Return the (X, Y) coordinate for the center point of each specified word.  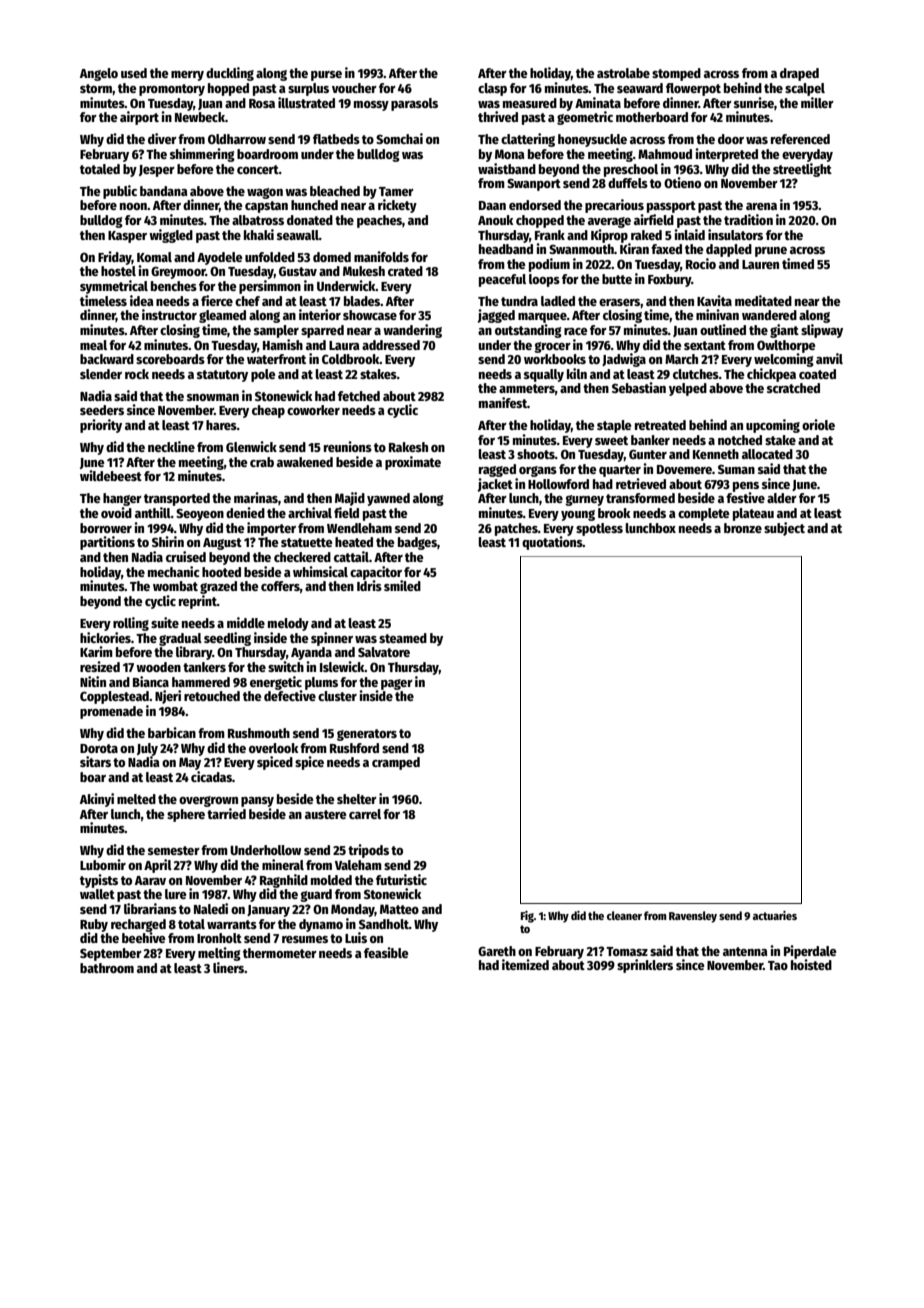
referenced (800, 139)
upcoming (773, 426)
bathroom (107, 968)
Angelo (99, 74)
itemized (525, 964)
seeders (102, 410)
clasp (492, 89)
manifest (503, 402)
